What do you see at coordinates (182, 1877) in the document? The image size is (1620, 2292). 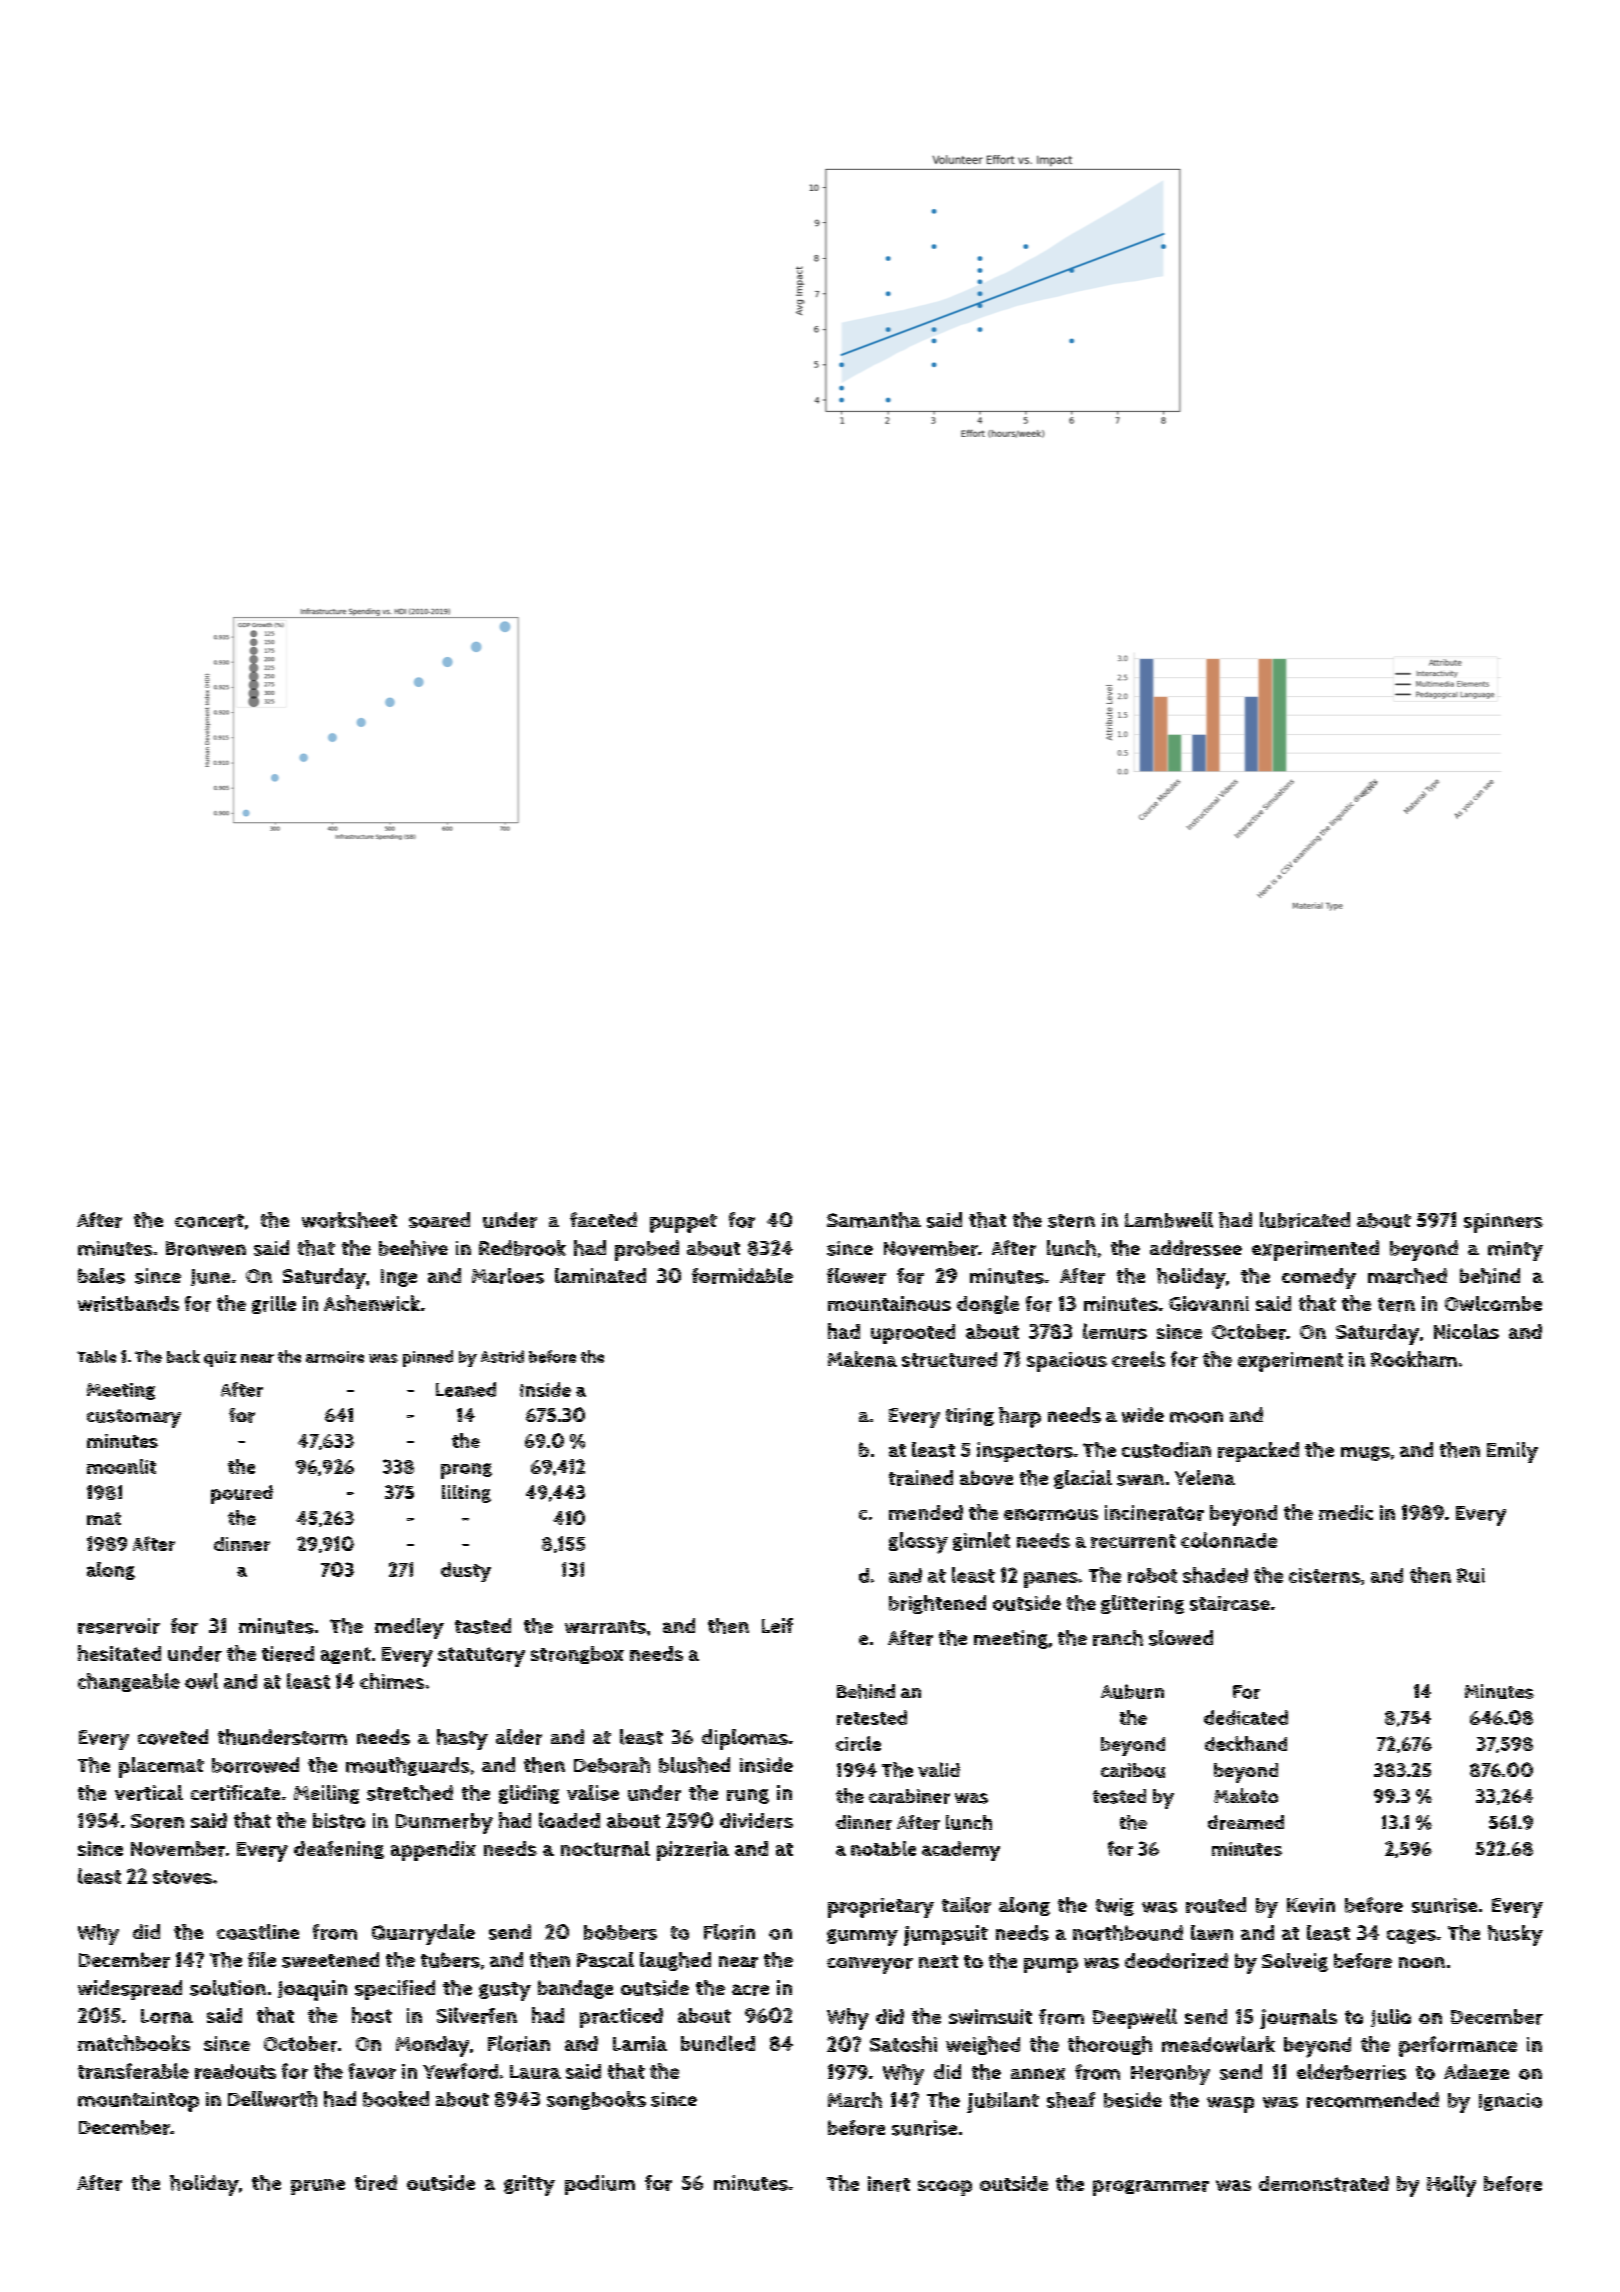 I see `stoves` at bounding box center [182, 1877].
